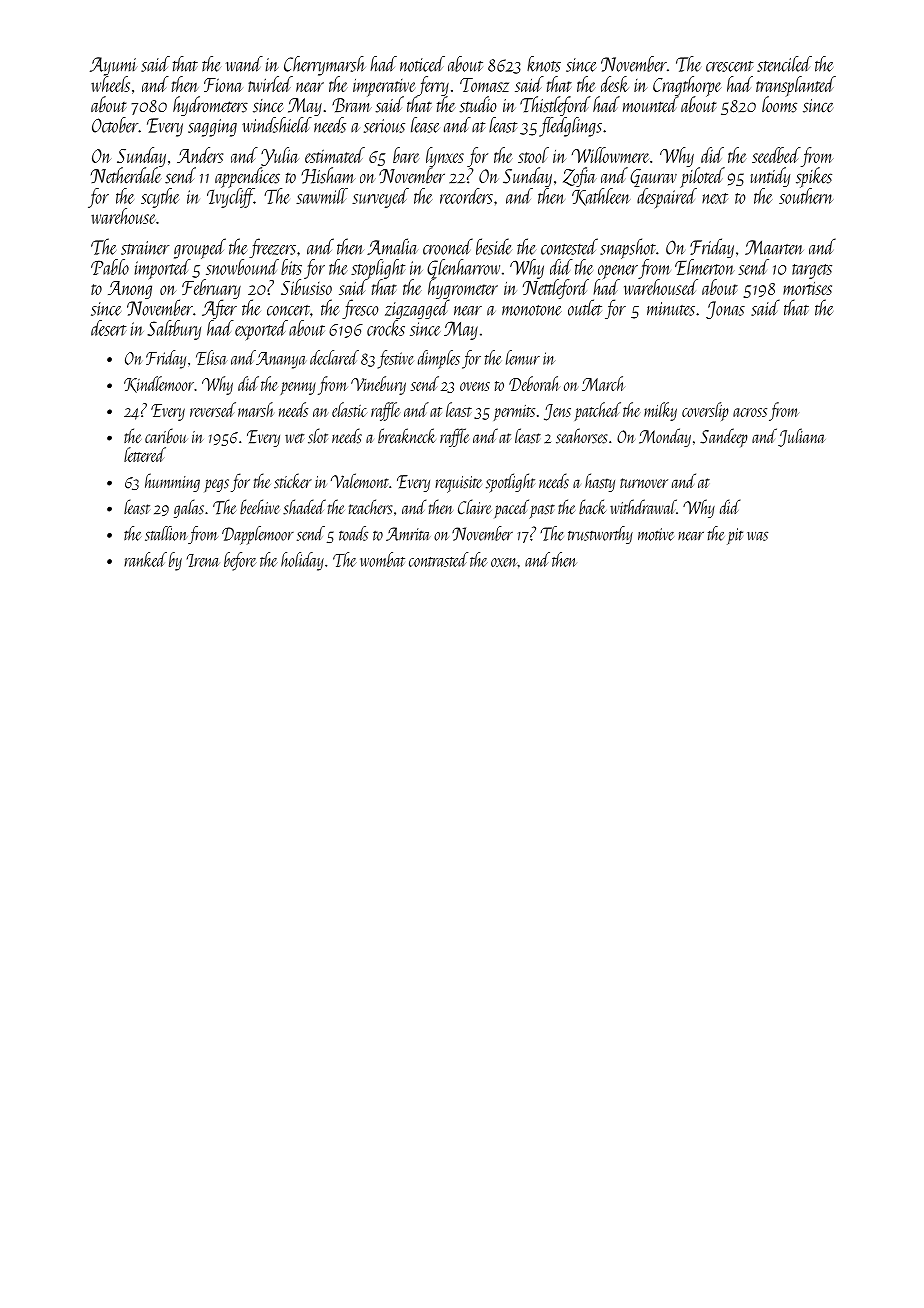 The height and width of the screenshot is (1308, 924). I want to click on stoplight, so click(378, 269).
